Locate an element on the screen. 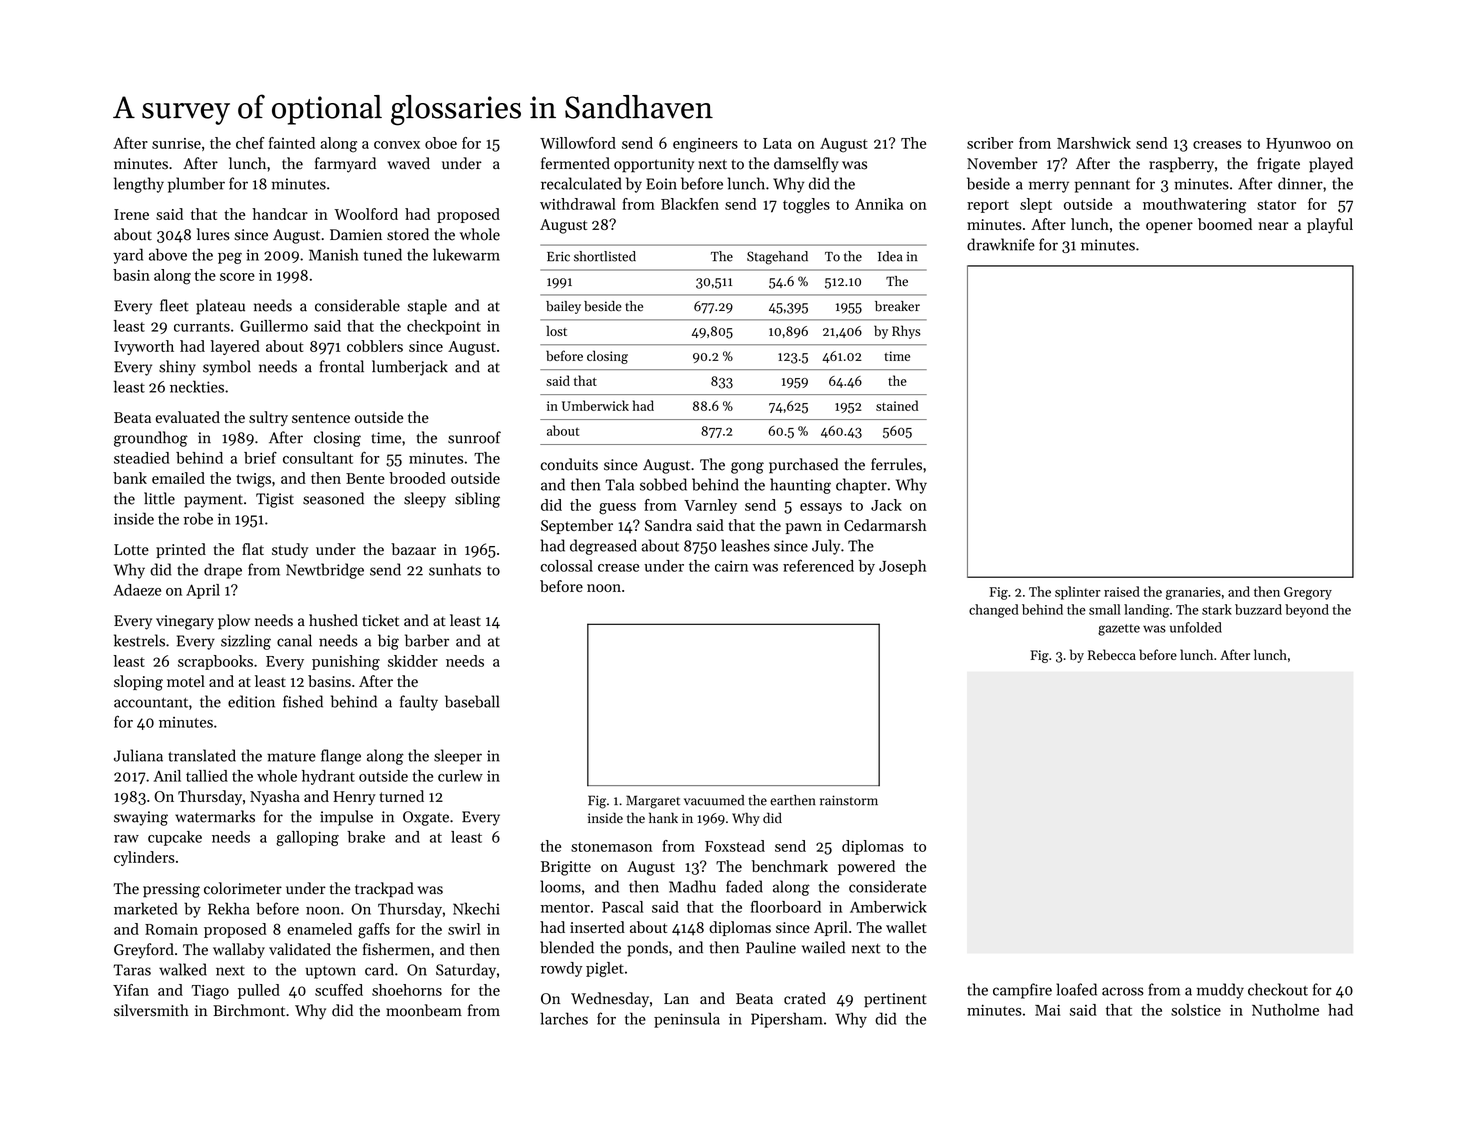  rainstorm is located at coordinates (849, 800).
